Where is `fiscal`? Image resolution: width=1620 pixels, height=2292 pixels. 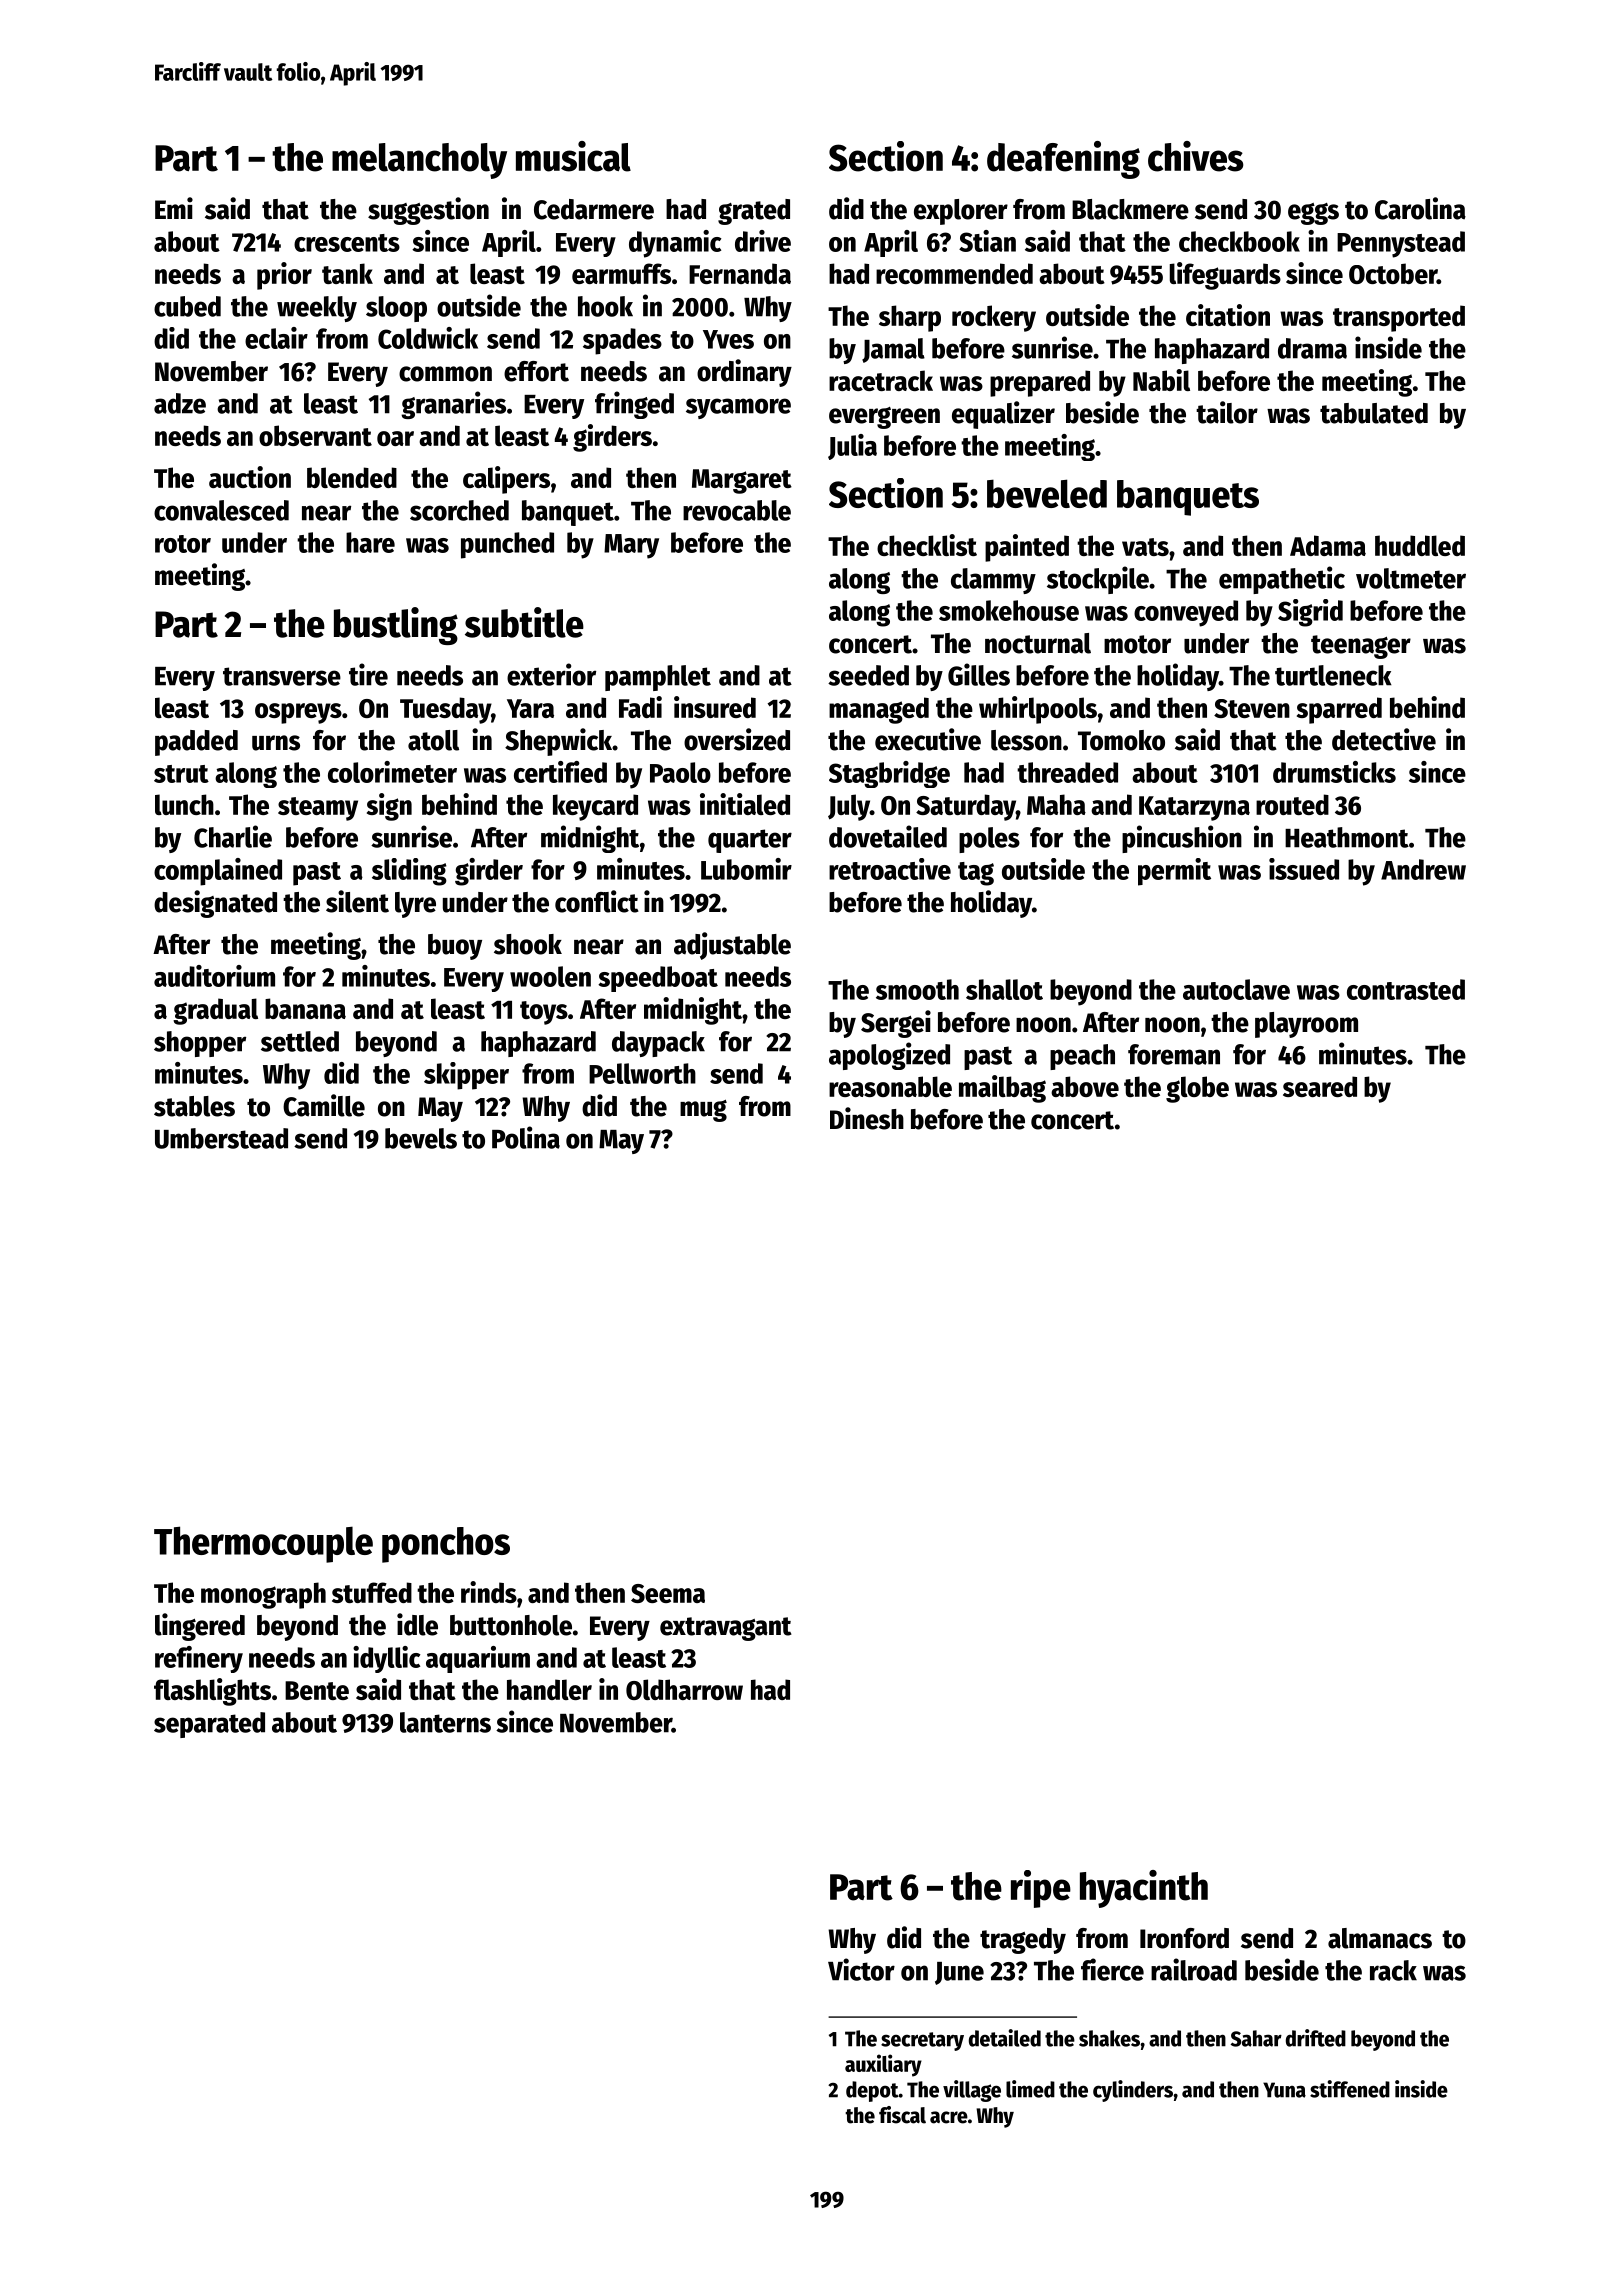 fiscal is located at coordinates (902, 2115).
